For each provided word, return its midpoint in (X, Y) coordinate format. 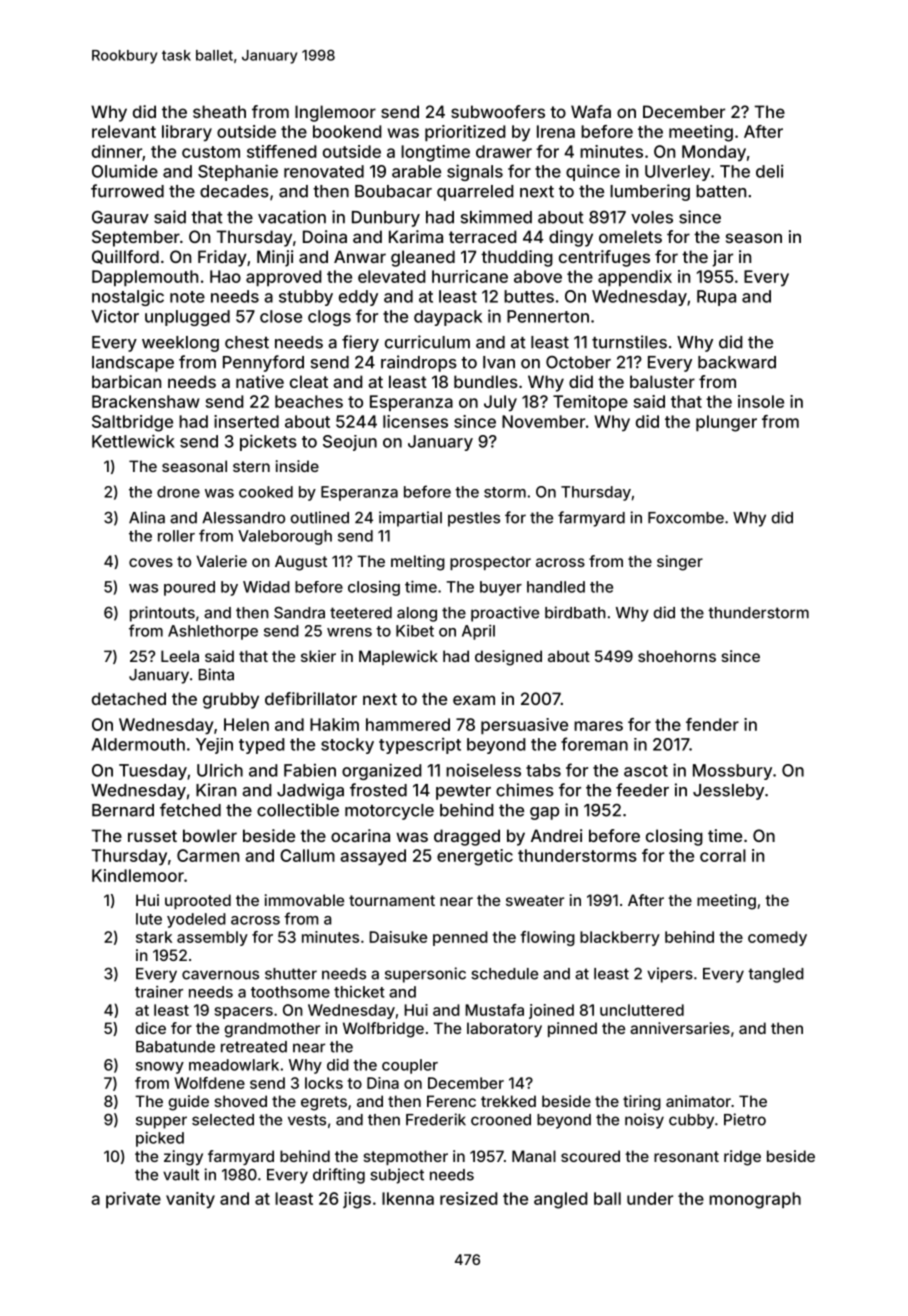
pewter (463, 792)
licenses (415, 421)
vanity (190, 1200)
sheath (219, 111)
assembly (212, 938)
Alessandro (243, 518)
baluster (662, 381)
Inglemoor (335, 113)
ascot (646, 771)
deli (769, 171)
